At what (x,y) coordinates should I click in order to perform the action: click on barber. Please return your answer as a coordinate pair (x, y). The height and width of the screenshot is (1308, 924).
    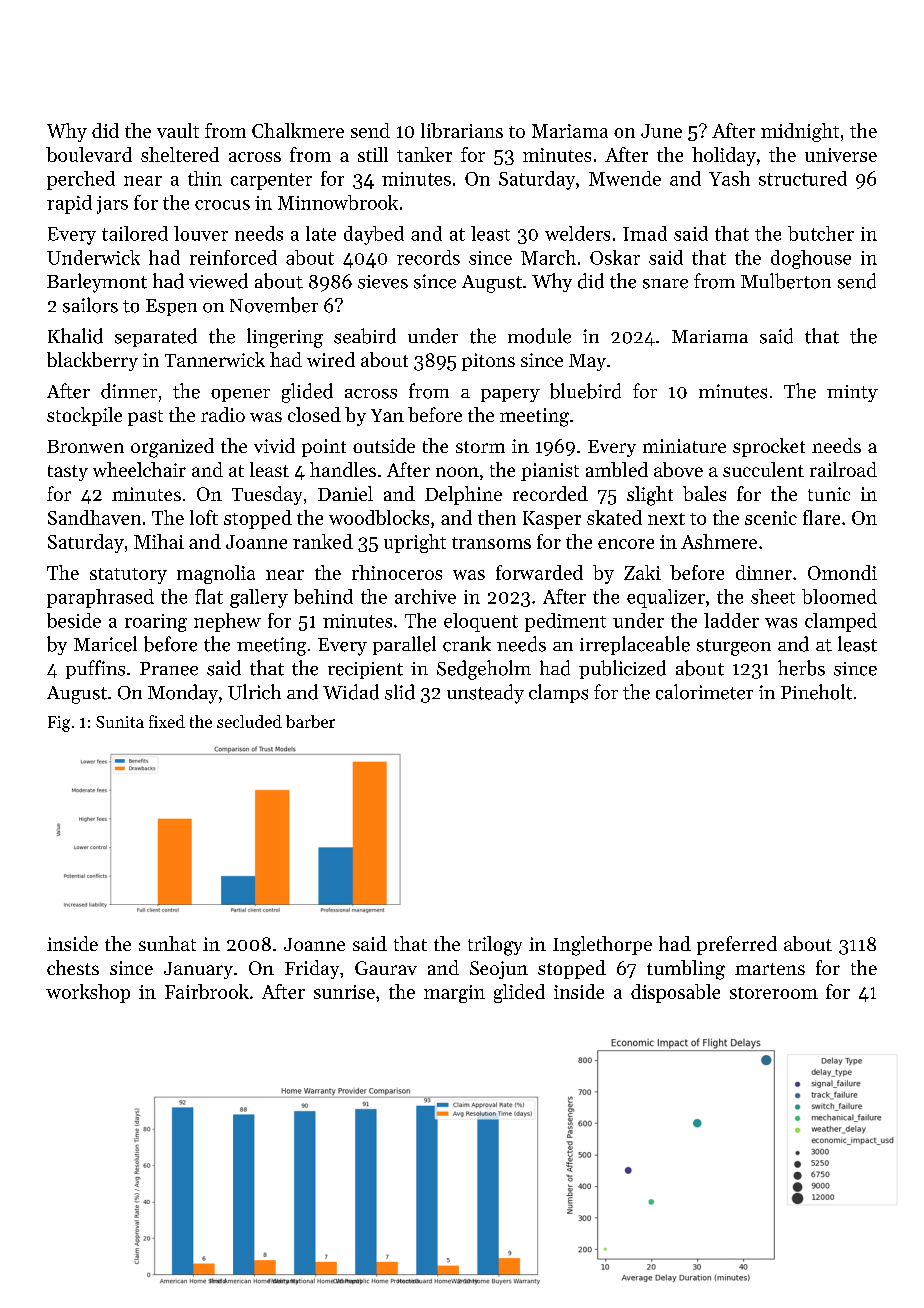
    Looking at the image, I should click on (310, 721).
